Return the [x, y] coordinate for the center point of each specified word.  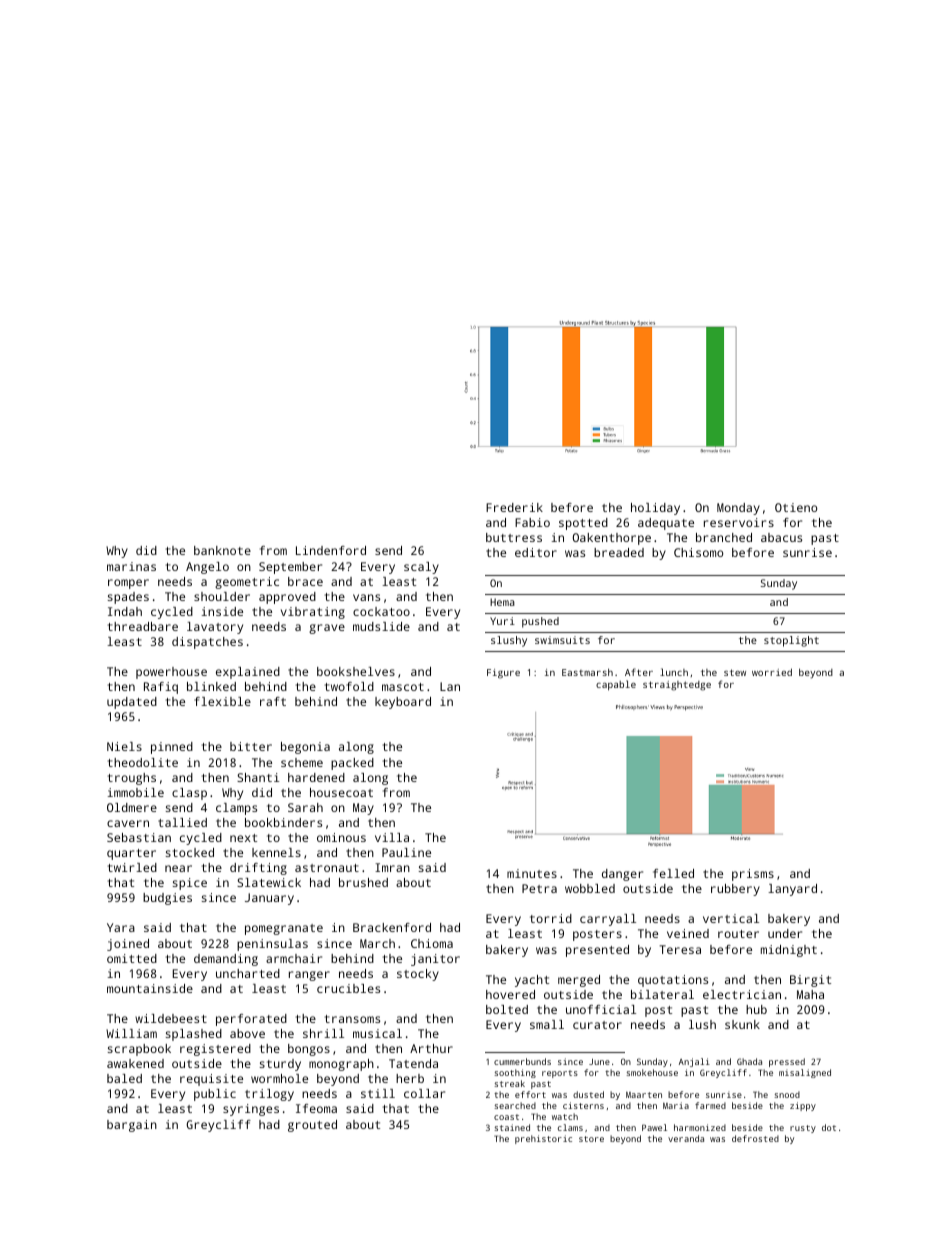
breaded [619, 552]
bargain [132, 1126]
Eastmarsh [587, 672]
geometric [247, 583]
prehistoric [543, 1139]
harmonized [700, 1127]
